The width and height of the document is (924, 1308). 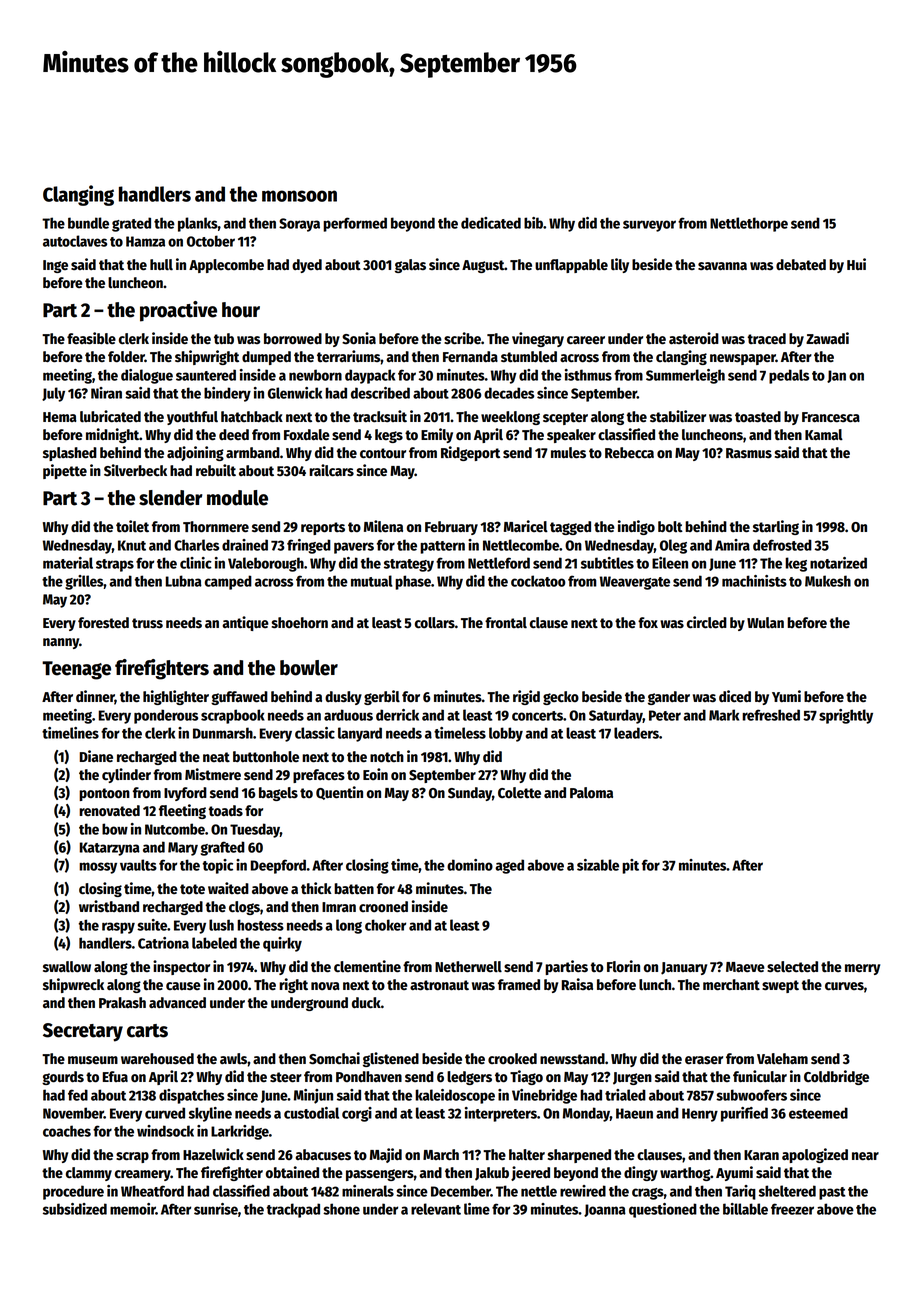 What do you see at coordinates (856, 264) in the document?
I see `Hui` at bounding box center [856, 264].
